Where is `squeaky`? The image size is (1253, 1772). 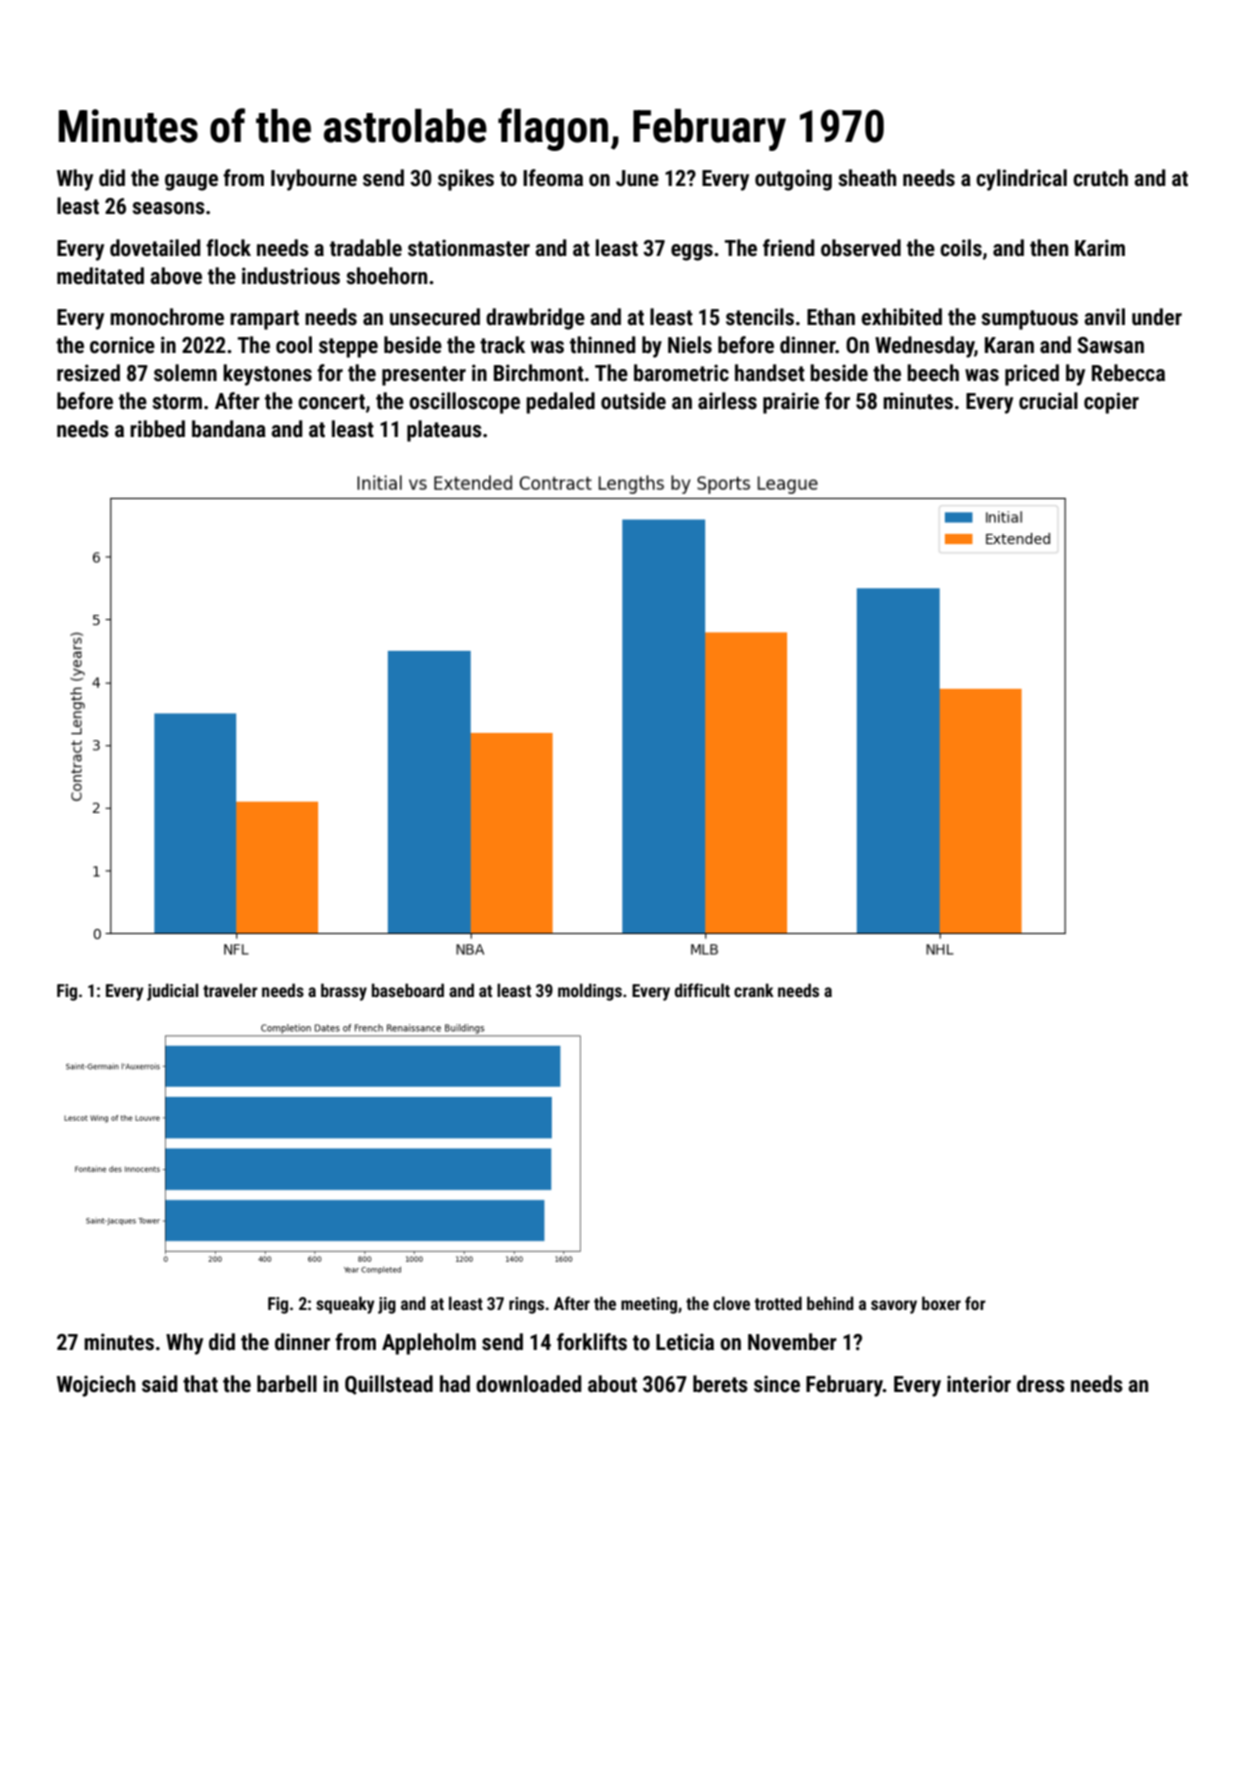
squeaky is located at coordinates (345, 1305).
